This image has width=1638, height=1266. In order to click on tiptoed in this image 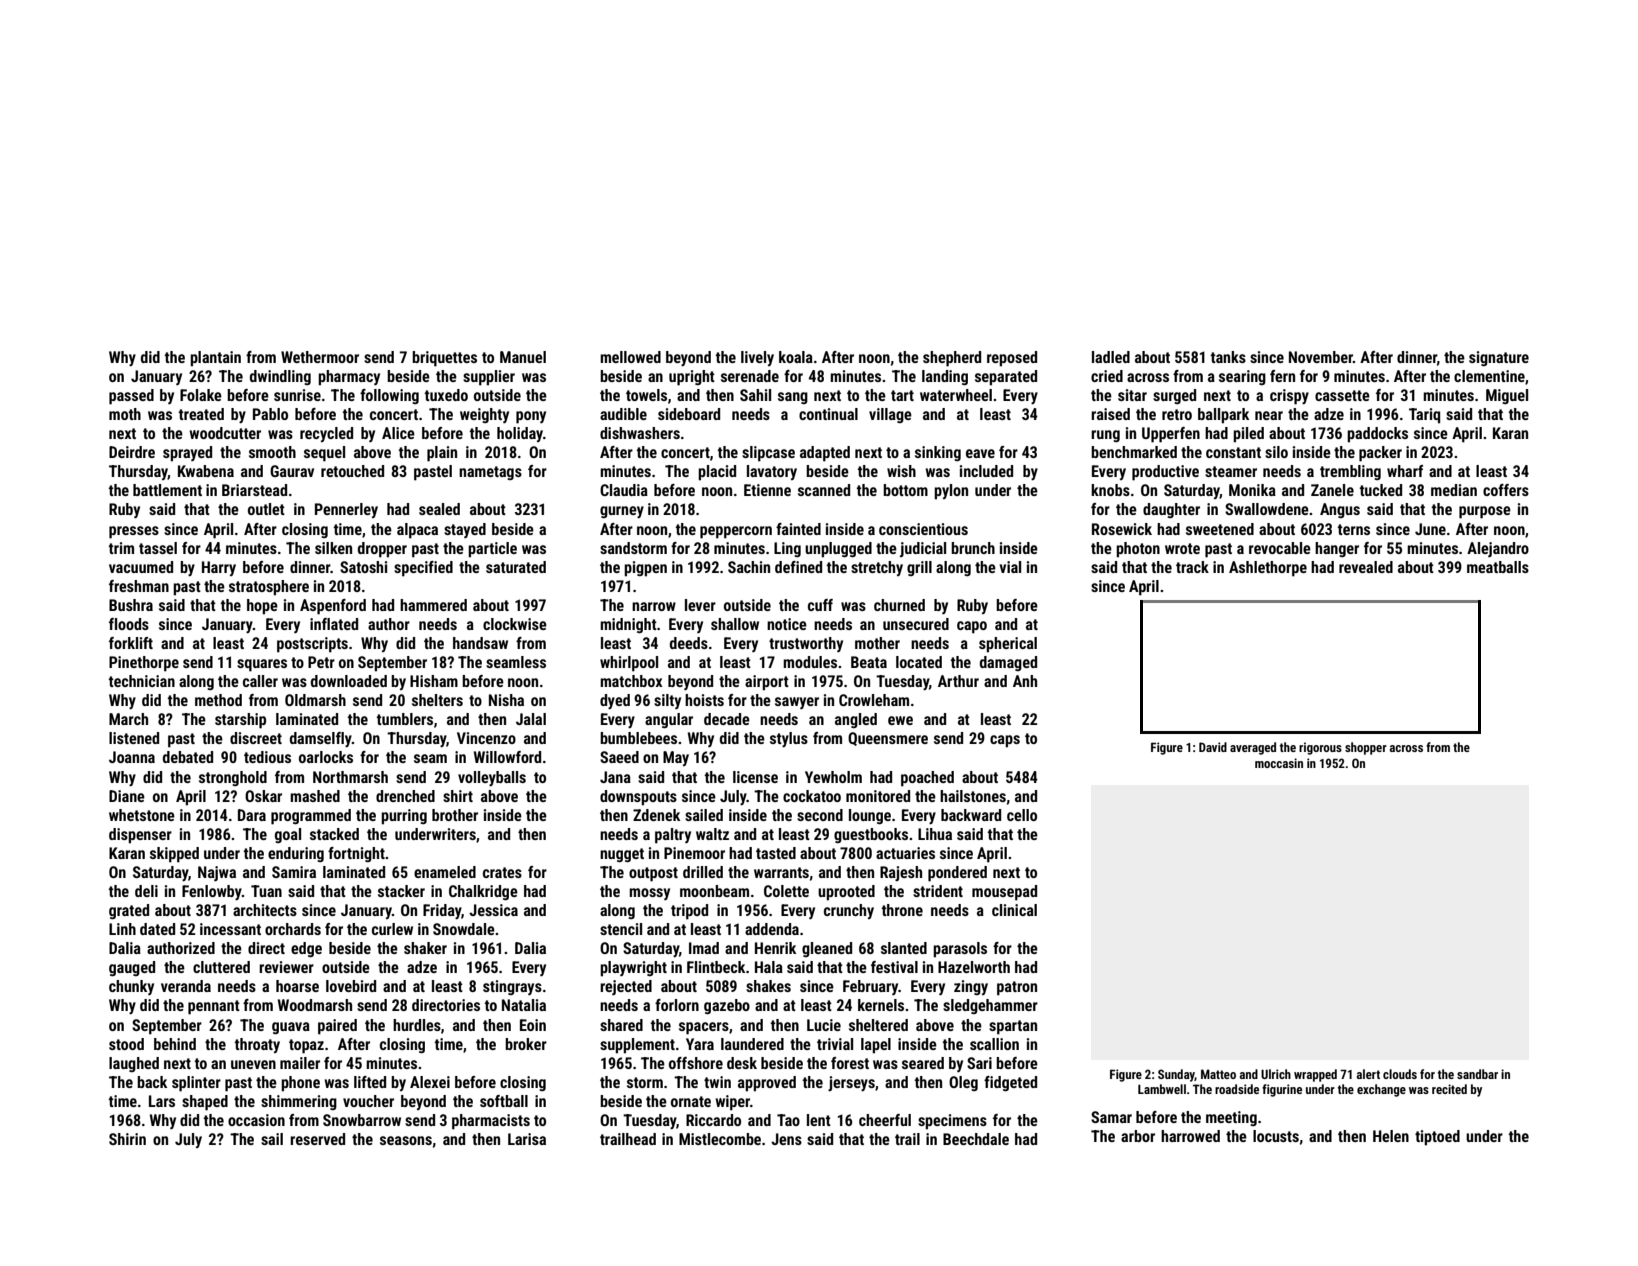, I will do `click(1437, 1138)`.
